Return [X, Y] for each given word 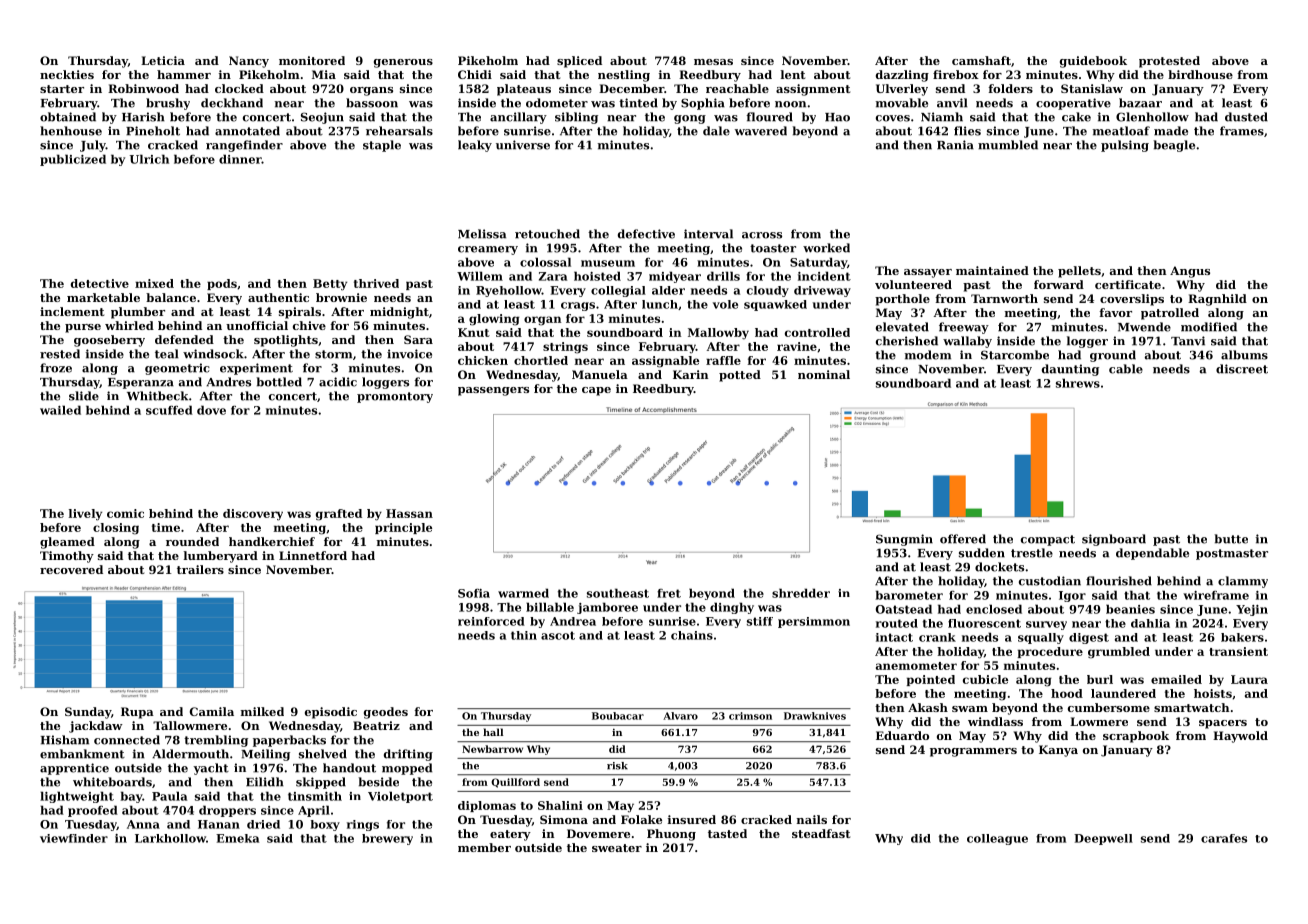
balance [171, 297]
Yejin [1252, 610]
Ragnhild [1217, 300]
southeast [618, 593]
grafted [339, 515]
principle [403, 528]
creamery [488, 250]
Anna [143, 824]
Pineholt [153, 131]
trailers [200, 569]
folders [1010, 88]
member [484, 847]
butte [1231, 539]
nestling [624, 76]
